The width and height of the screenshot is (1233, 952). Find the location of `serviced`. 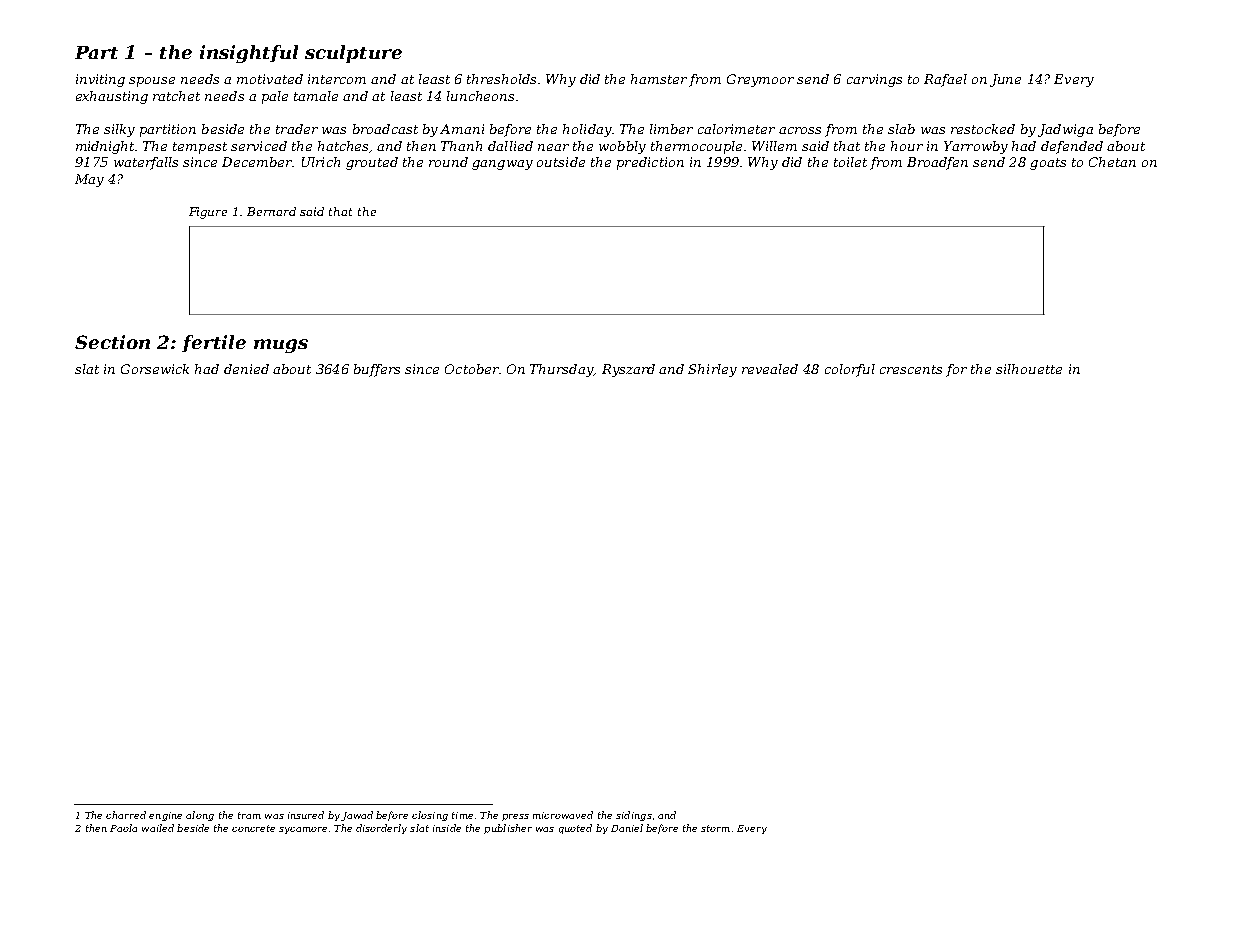

serviced is located at coordinates (259, 146).
